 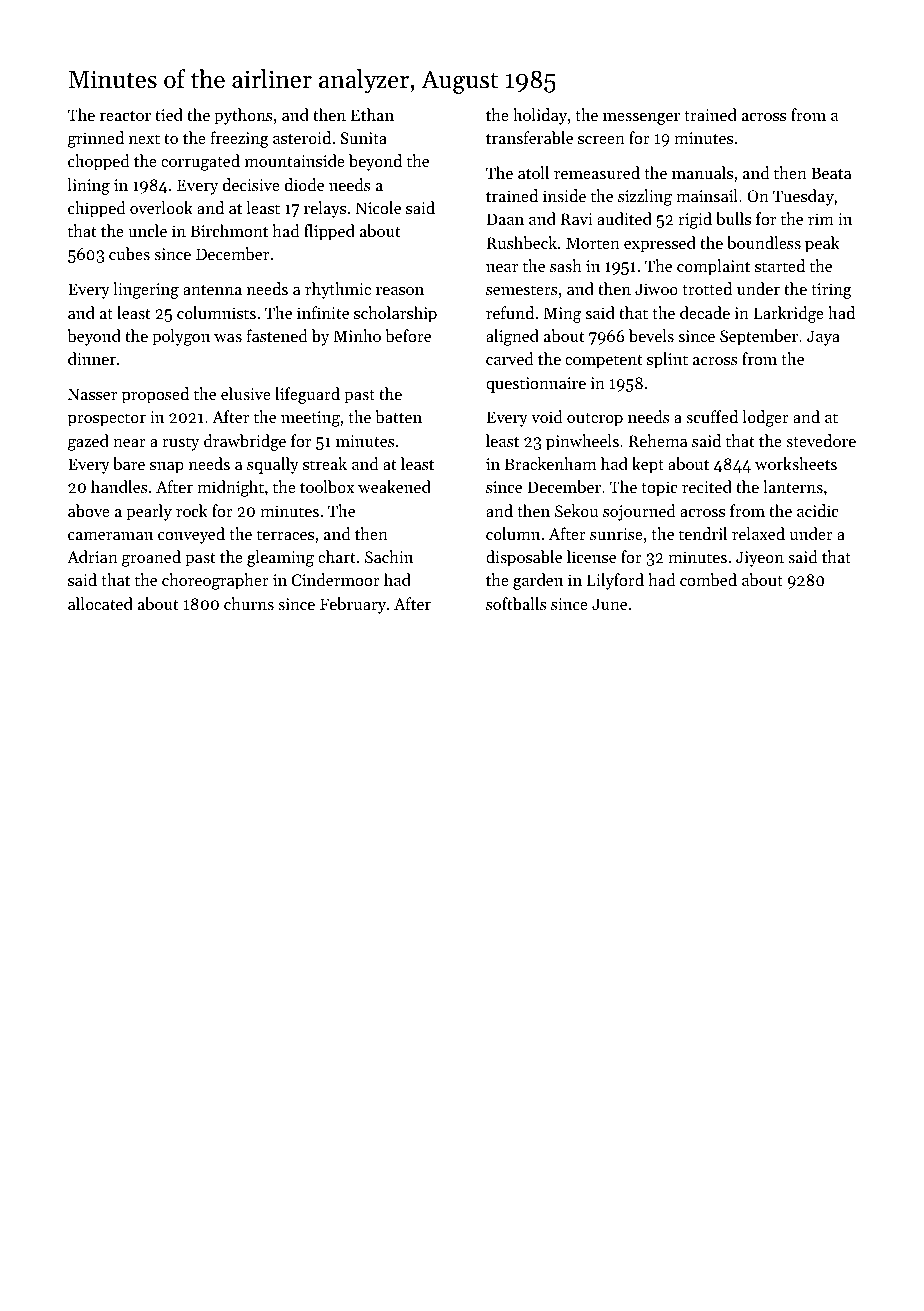 What do you see at coordinates (372, 114) in the screenshot?
I see `Ethan` at bounding box center [372, 114].
